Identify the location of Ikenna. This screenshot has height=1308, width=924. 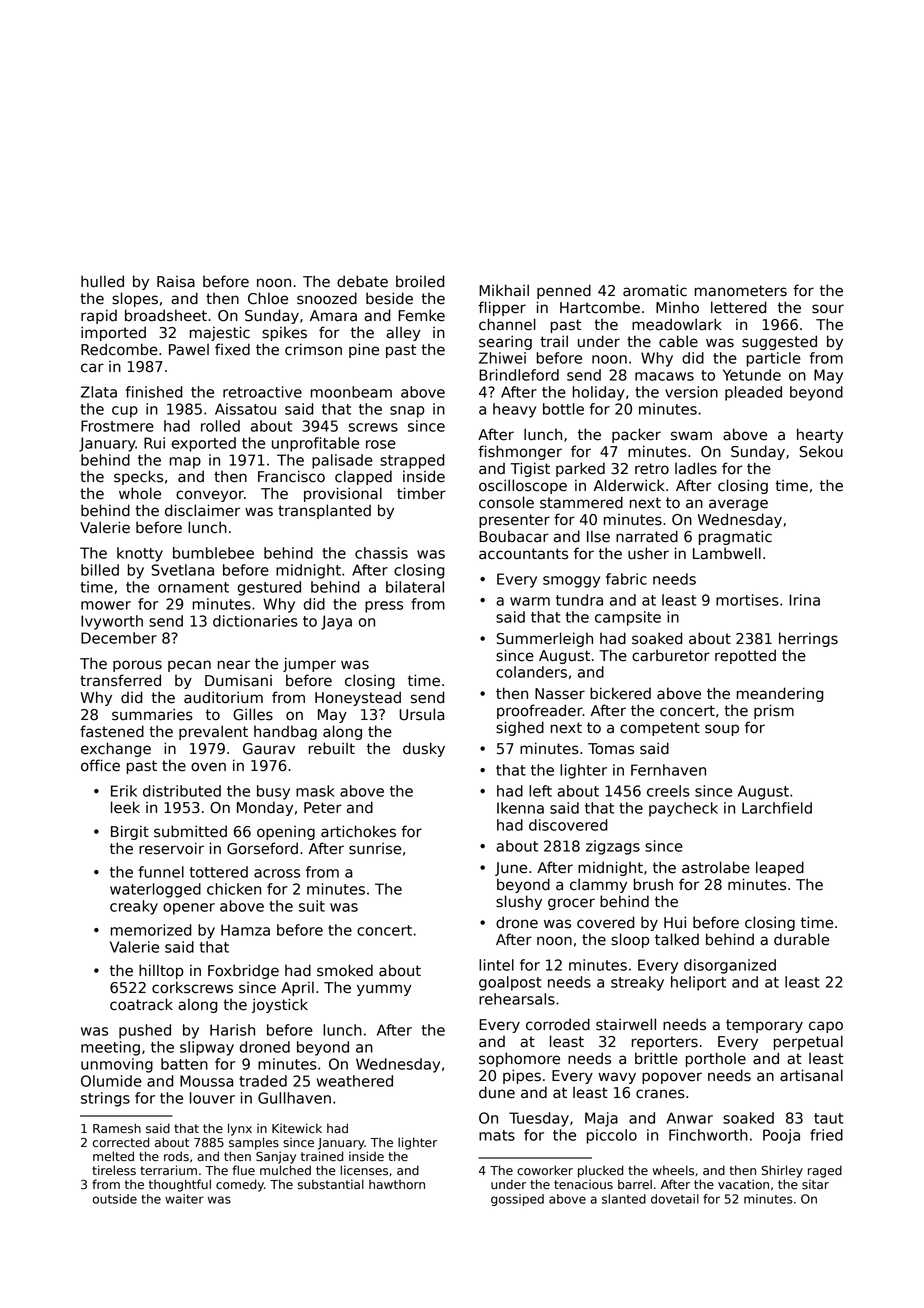
(520, 808).
